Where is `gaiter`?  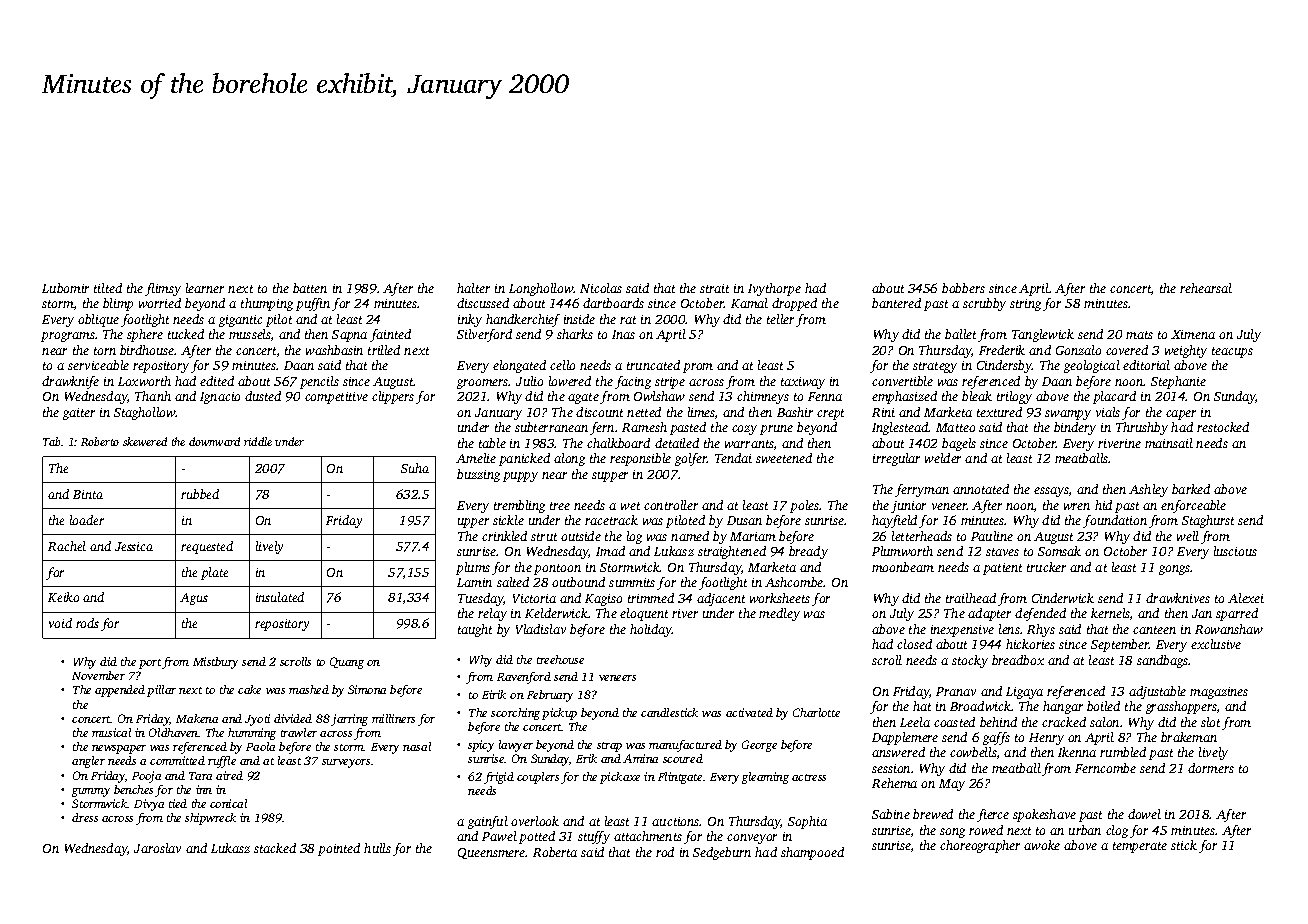
gaiter is located at coordinates (79, 414).
